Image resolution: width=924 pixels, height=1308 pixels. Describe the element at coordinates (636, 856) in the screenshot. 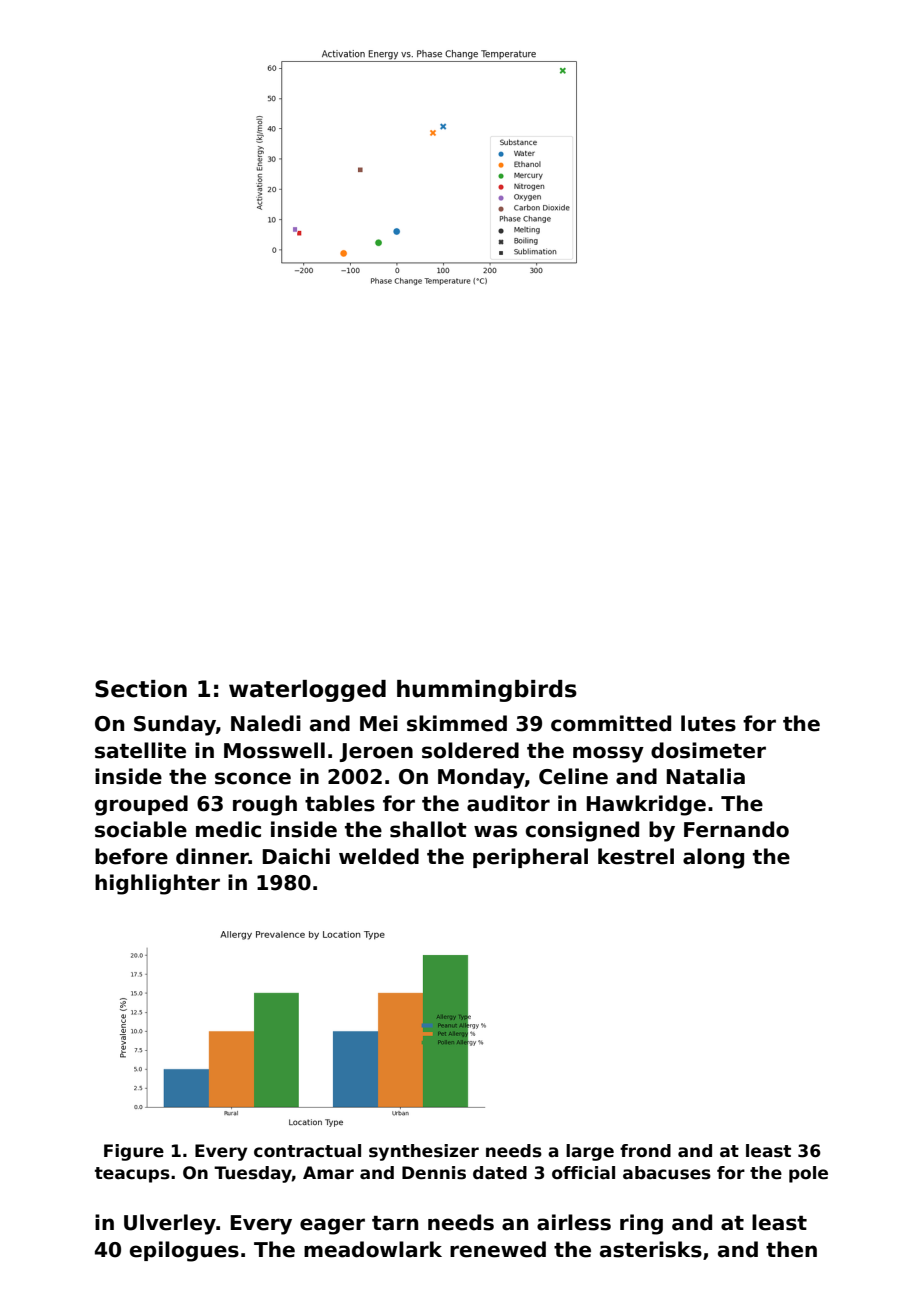

I see `kestrel` at that location.
